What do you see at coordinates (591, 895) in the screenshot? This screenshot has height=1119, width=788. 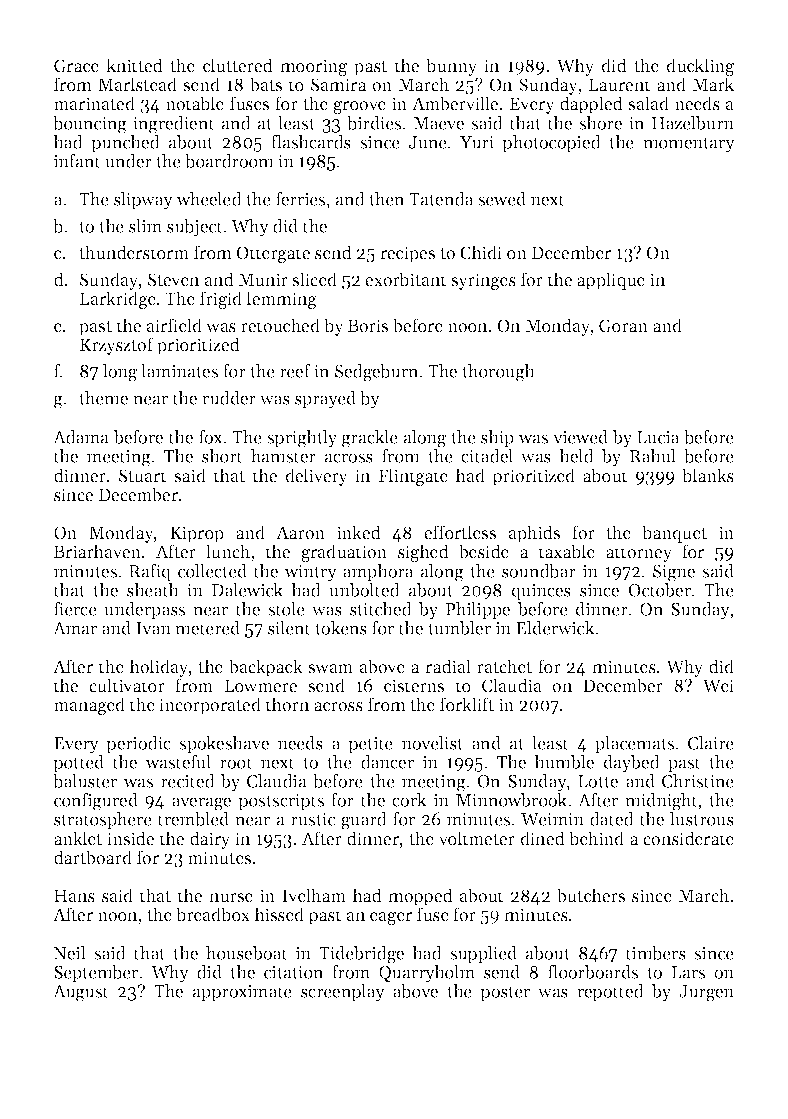 I see `butchers` at bounding box center [591, 895].
